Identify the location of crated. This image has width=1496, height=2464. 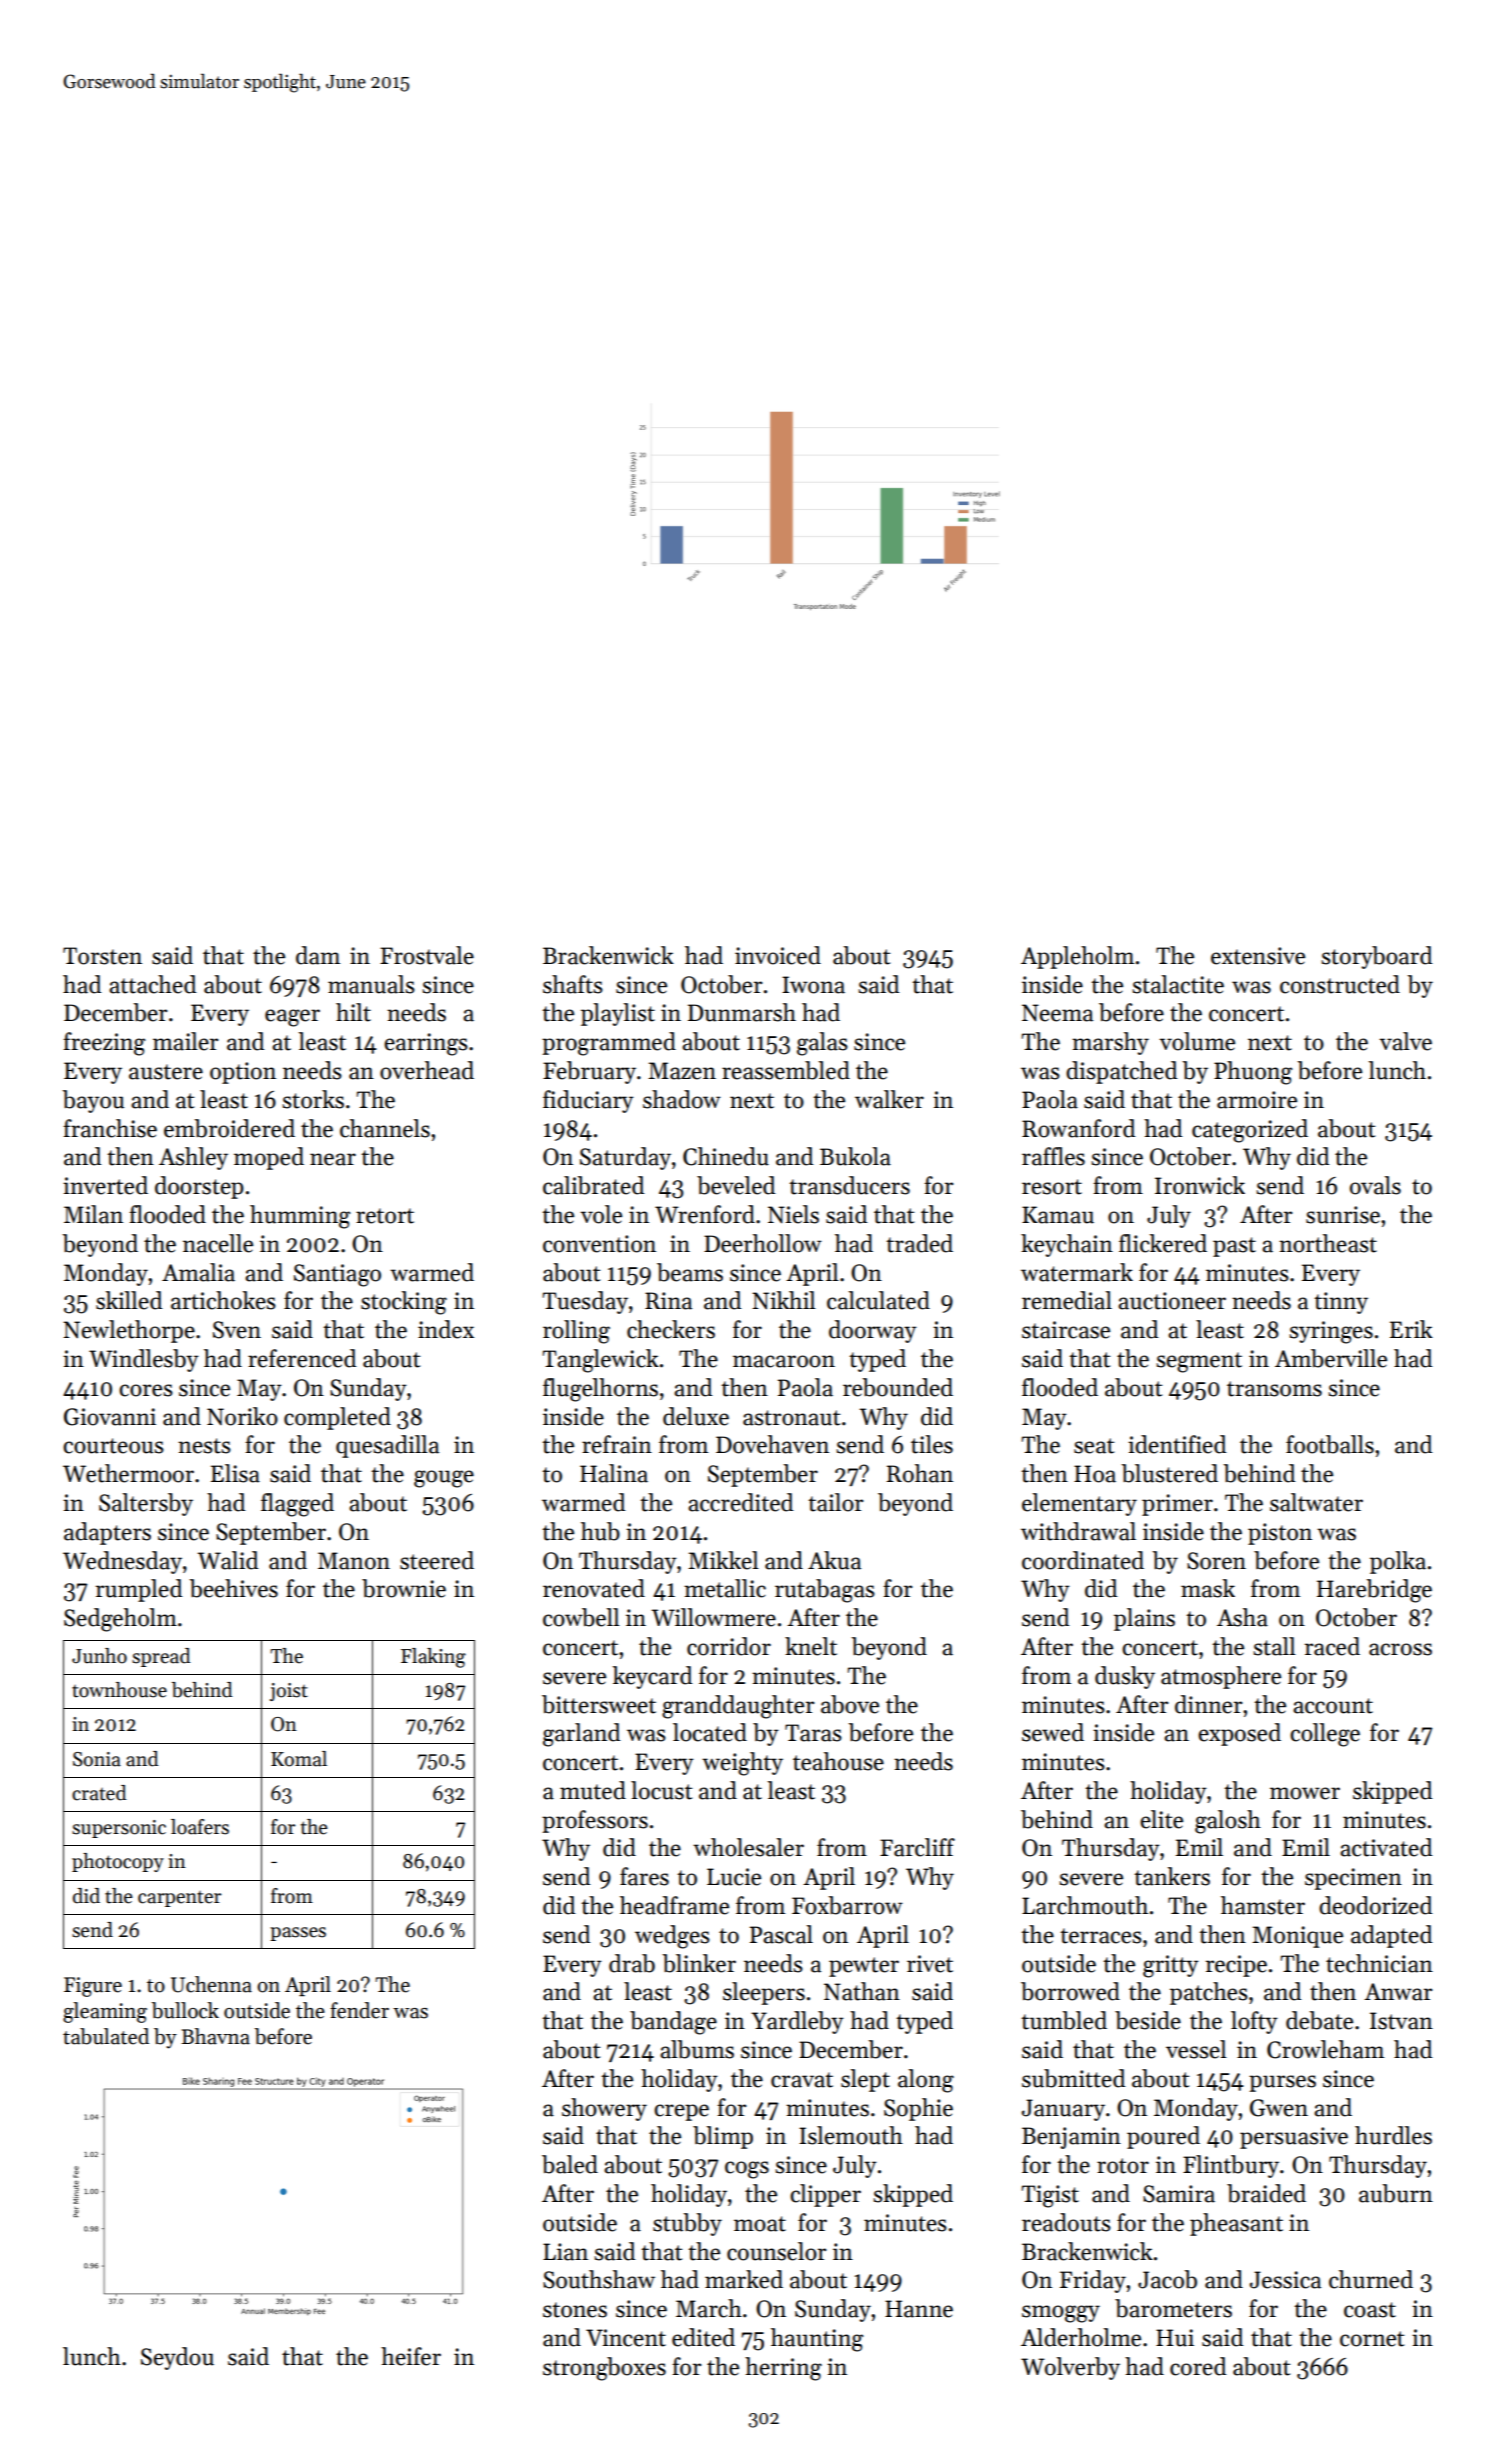
(99, 1793).
